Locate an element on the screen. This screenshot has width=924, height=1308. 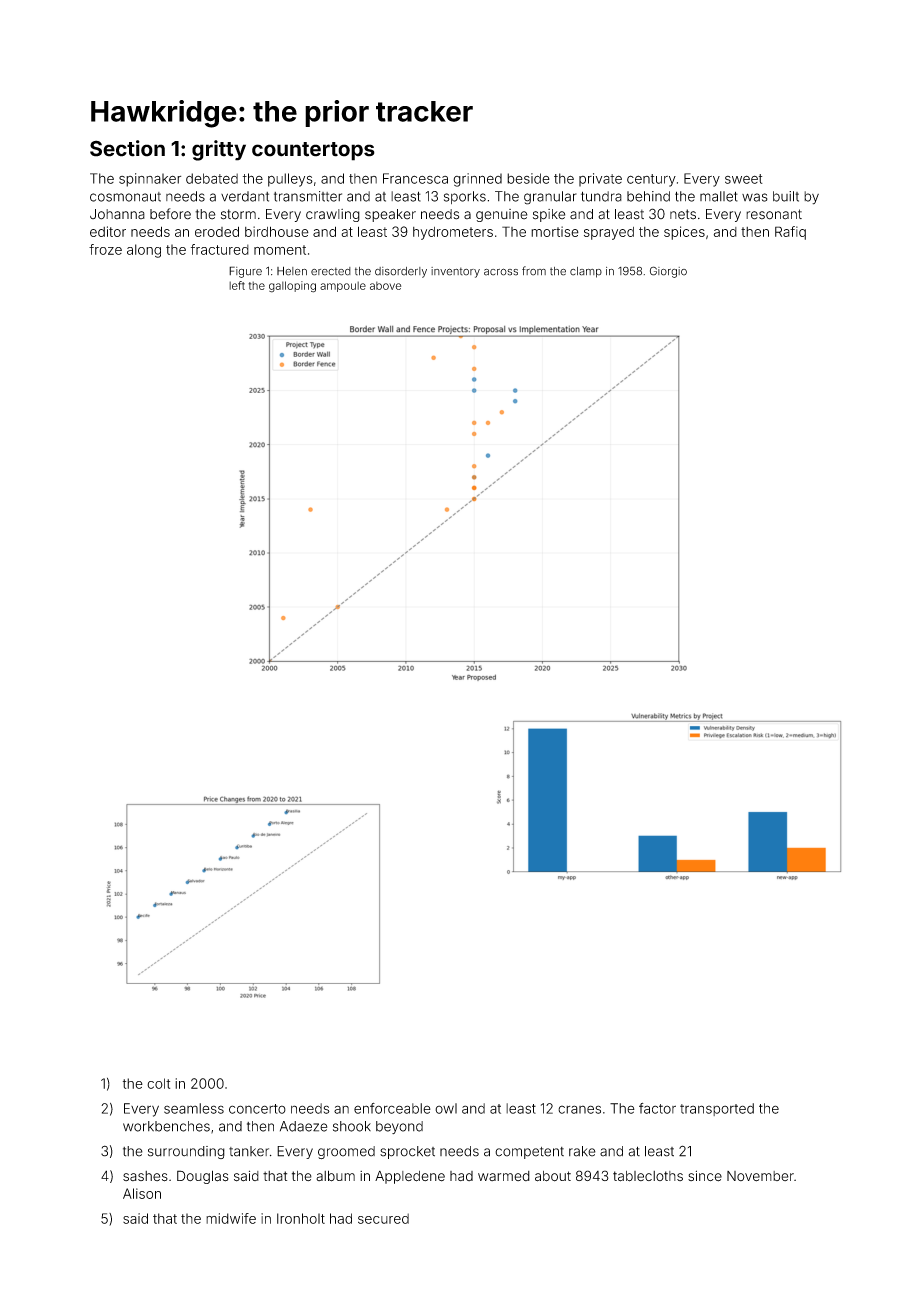
across is located at coordinates (501, 272).
